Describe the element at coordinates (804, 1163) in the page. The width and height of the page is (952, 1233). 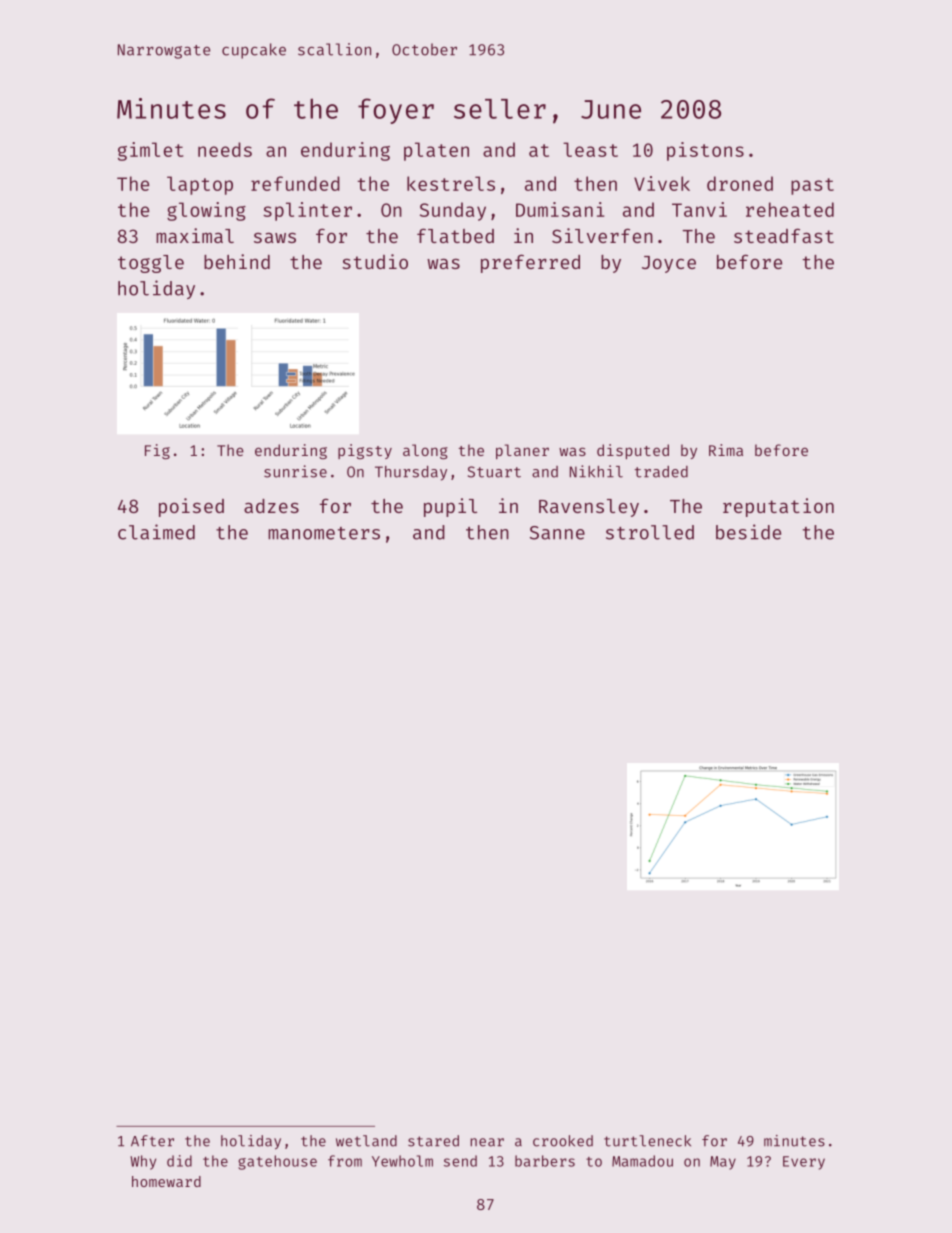
I see `Every` at that location.
